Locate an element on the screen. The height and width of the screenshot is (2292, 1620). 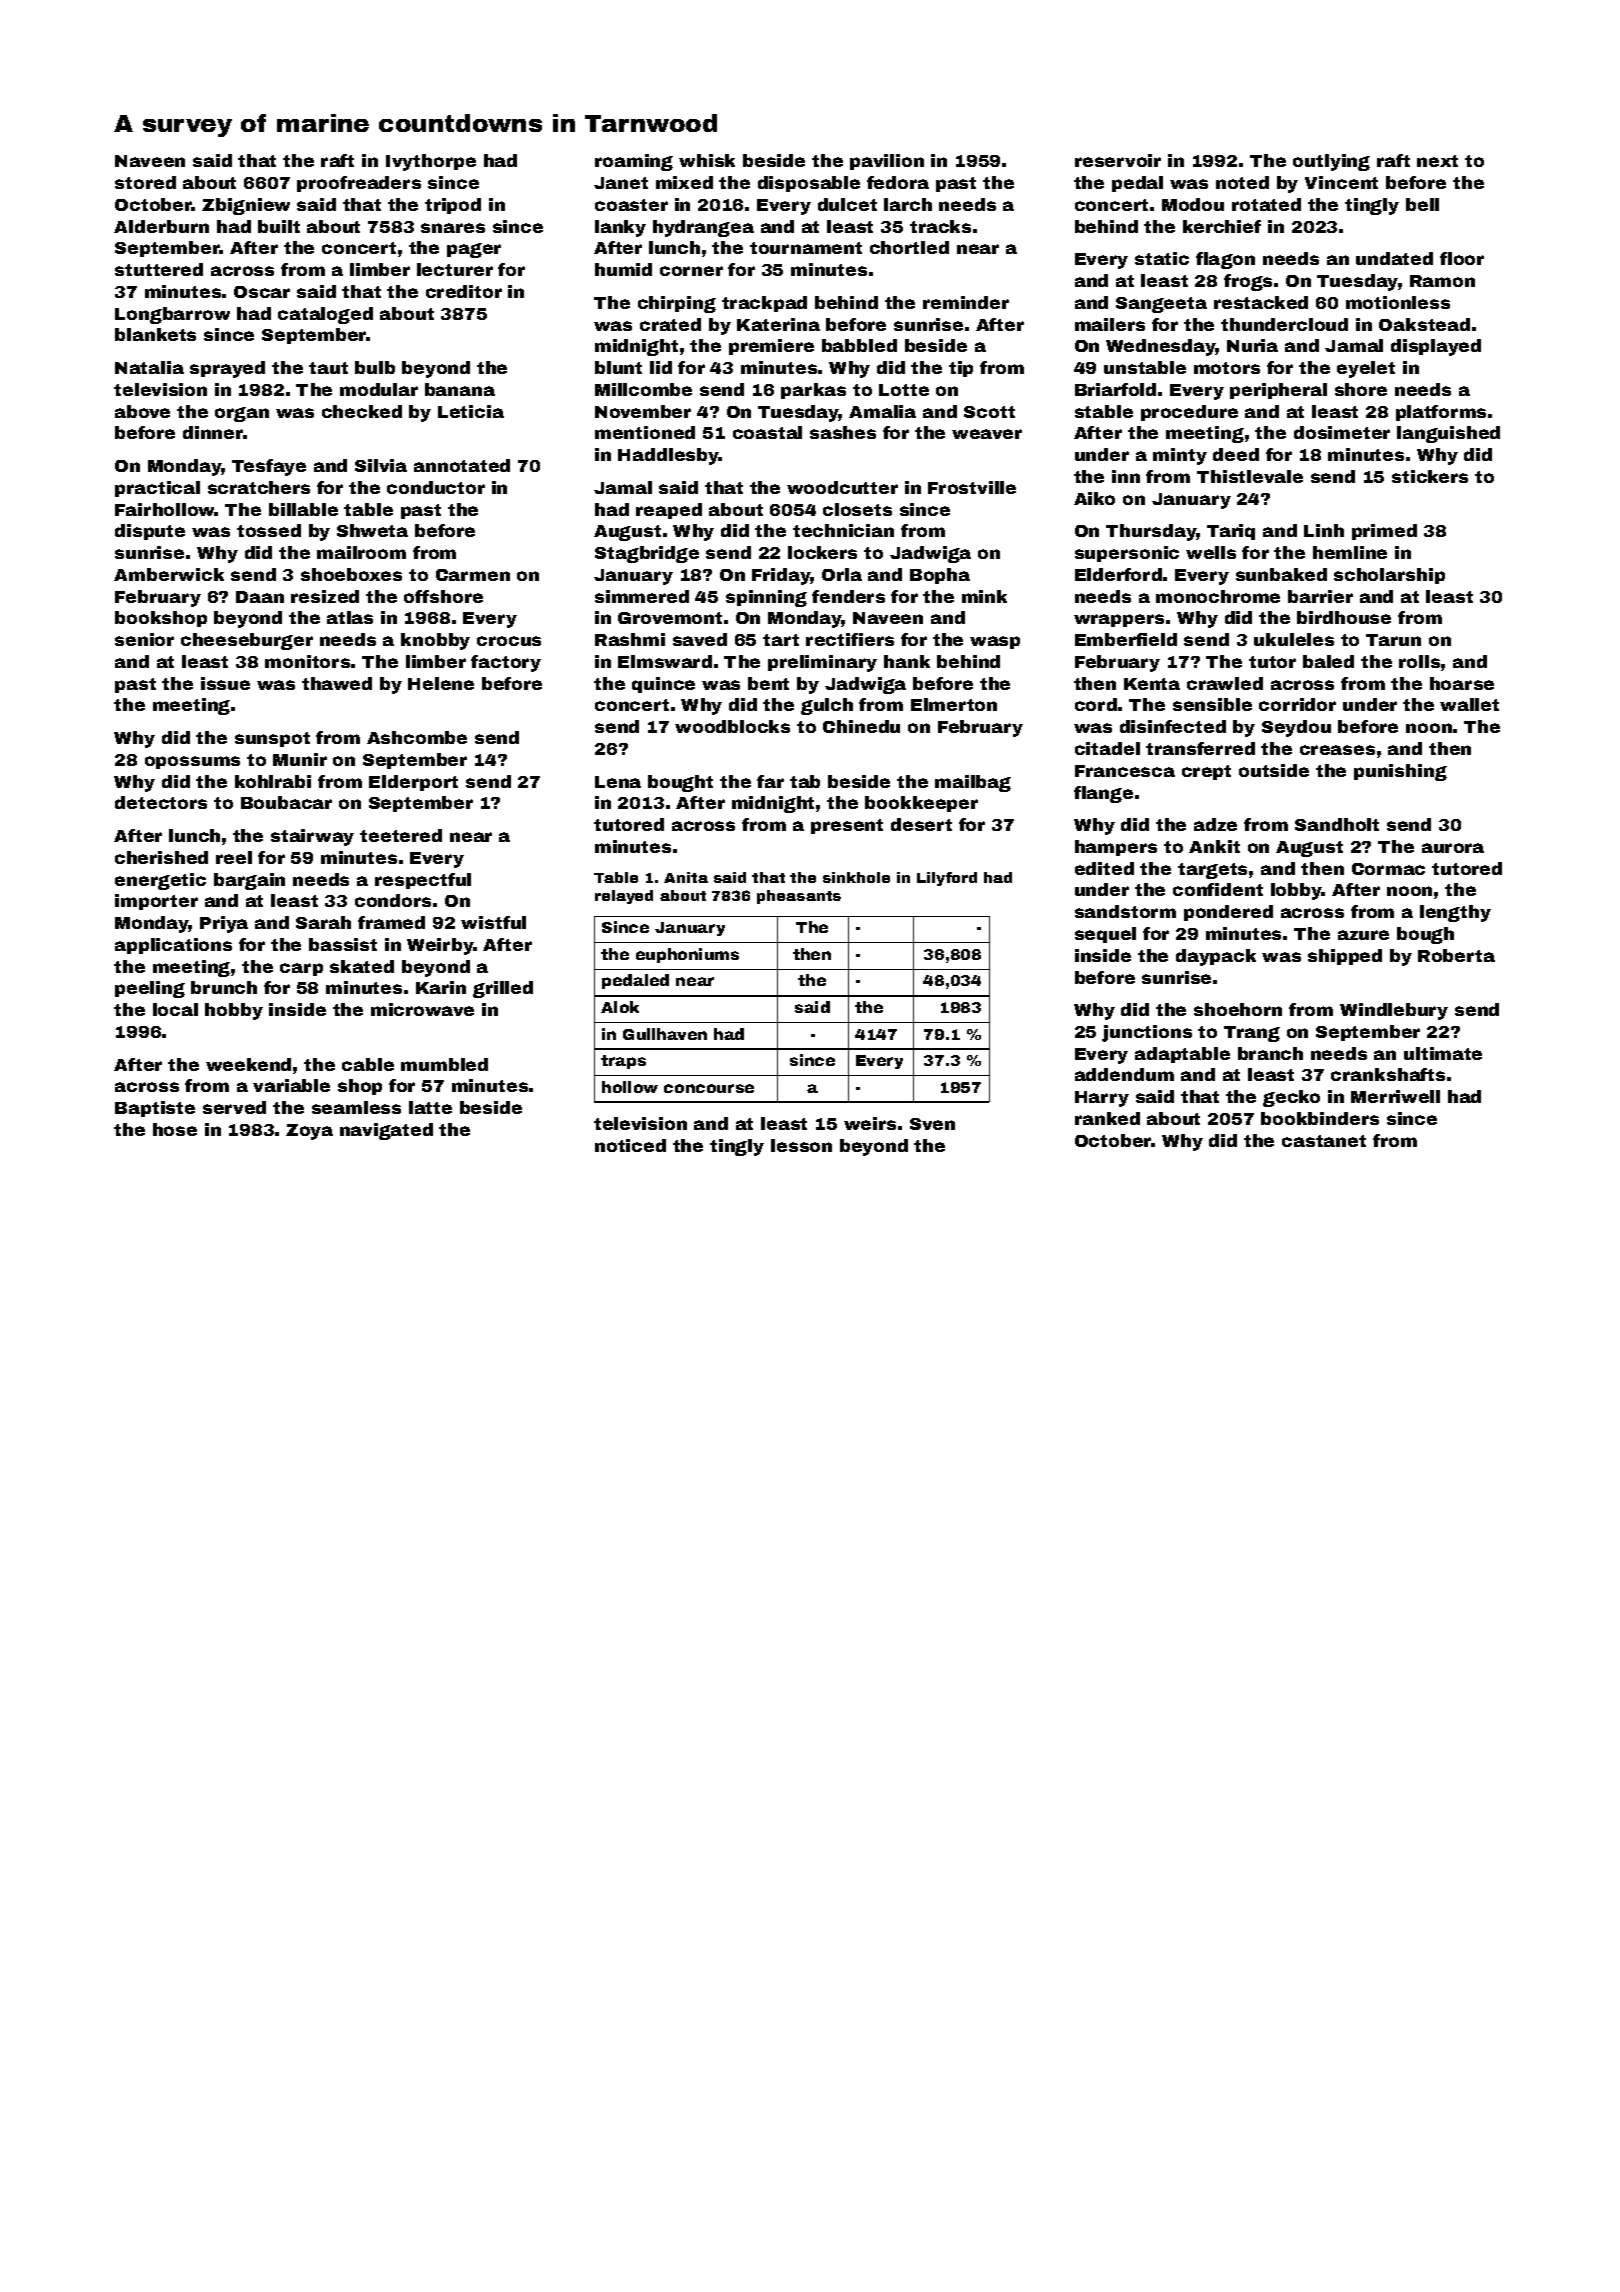
present is located at coordinates (847, 826).
